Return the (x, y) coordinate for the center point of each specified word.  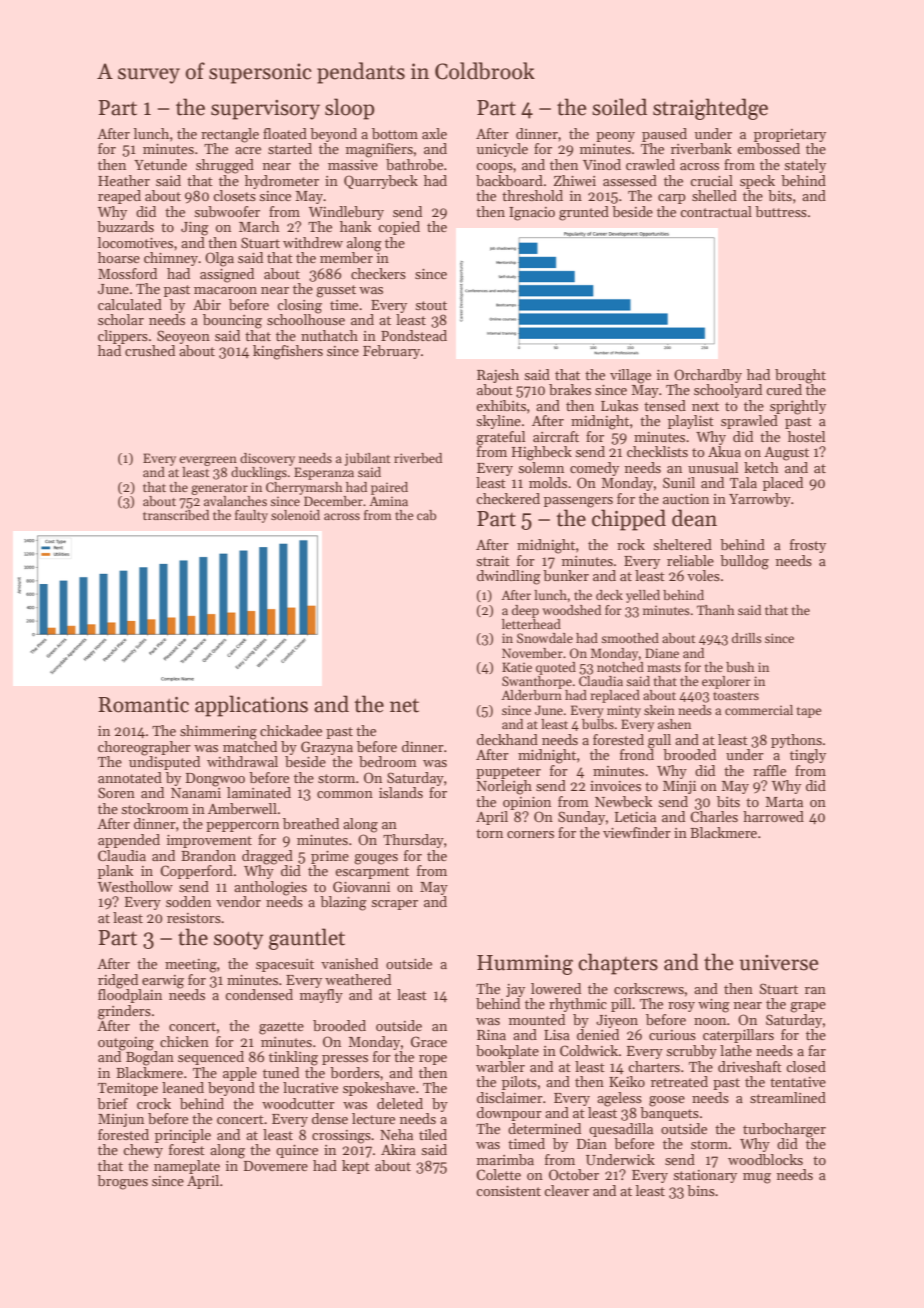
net (404, 705)
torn (489, 833)
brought (800, 376)
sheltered (683, 544)
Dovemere (276, 1166)
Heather (124, 180)
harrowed (773, 816)
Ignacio (532, 214)
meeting (191, 966)
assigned (227, 275)
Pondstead (414, 335)
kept (356, 1167)
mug (757, 1178)
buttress (781, 211)
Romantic (143, 705)
